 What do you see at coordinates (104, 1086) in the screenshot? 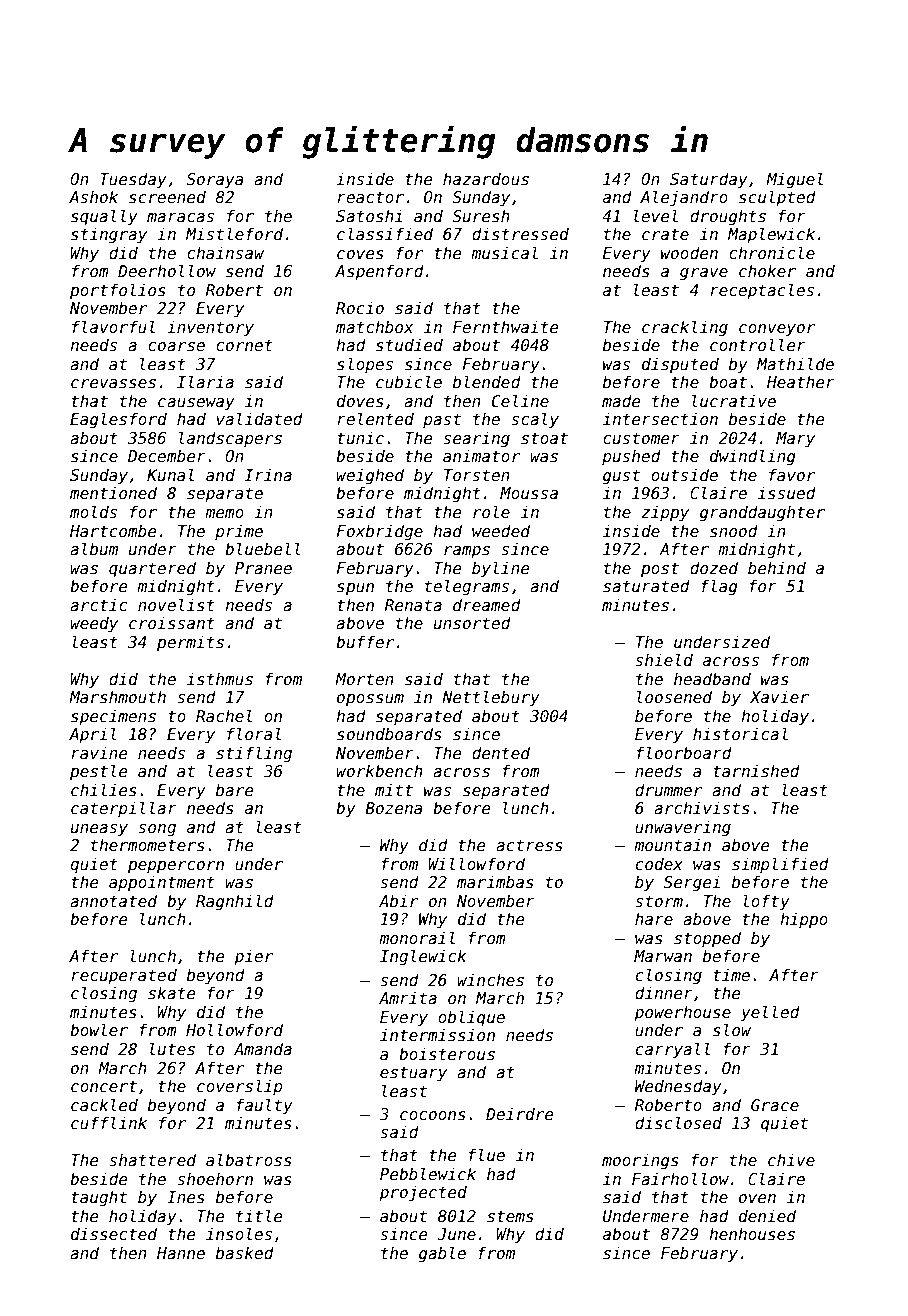
I see `concert` at bounding box center [104, 1086].
